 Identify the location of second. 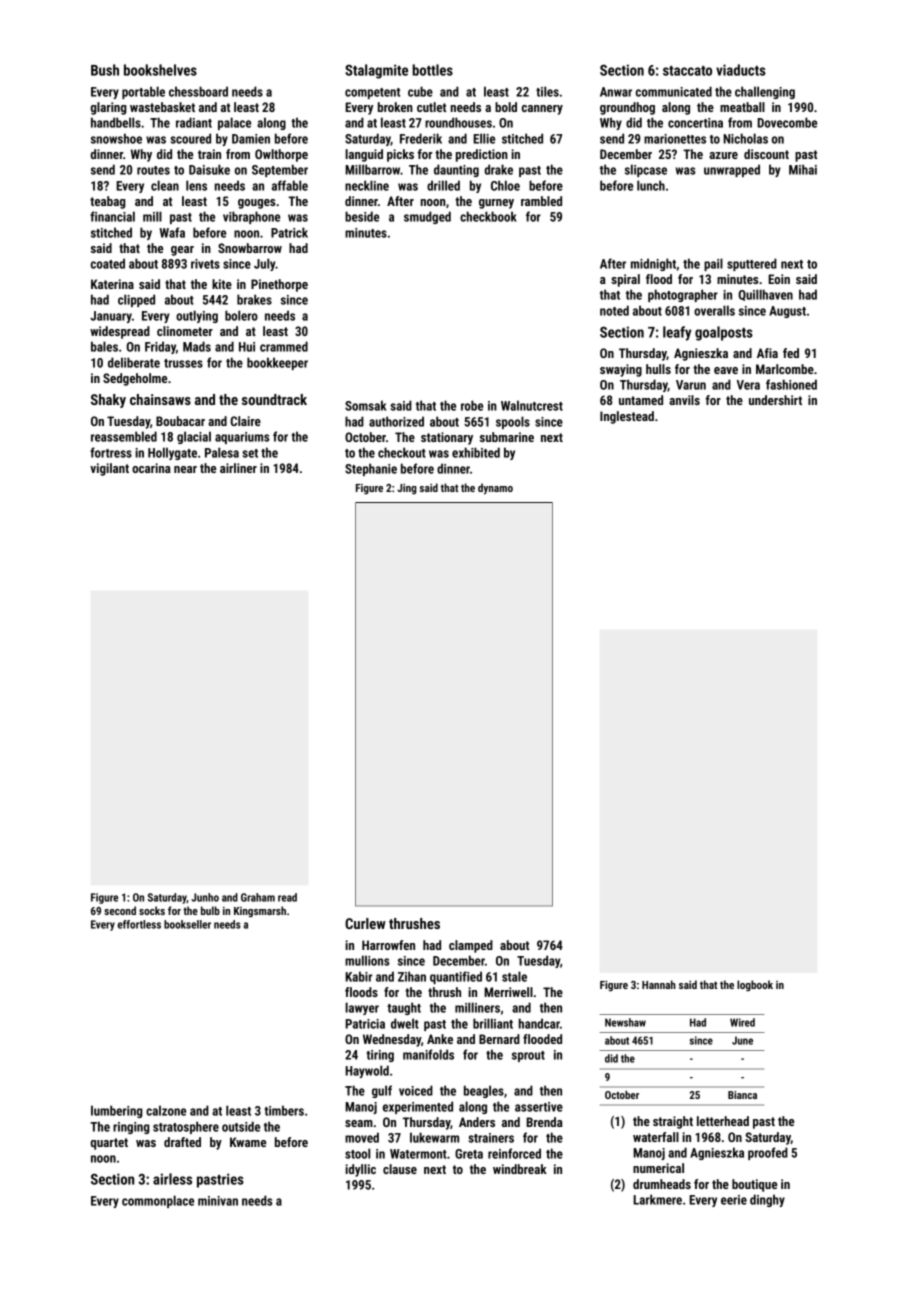
(120, 910).
